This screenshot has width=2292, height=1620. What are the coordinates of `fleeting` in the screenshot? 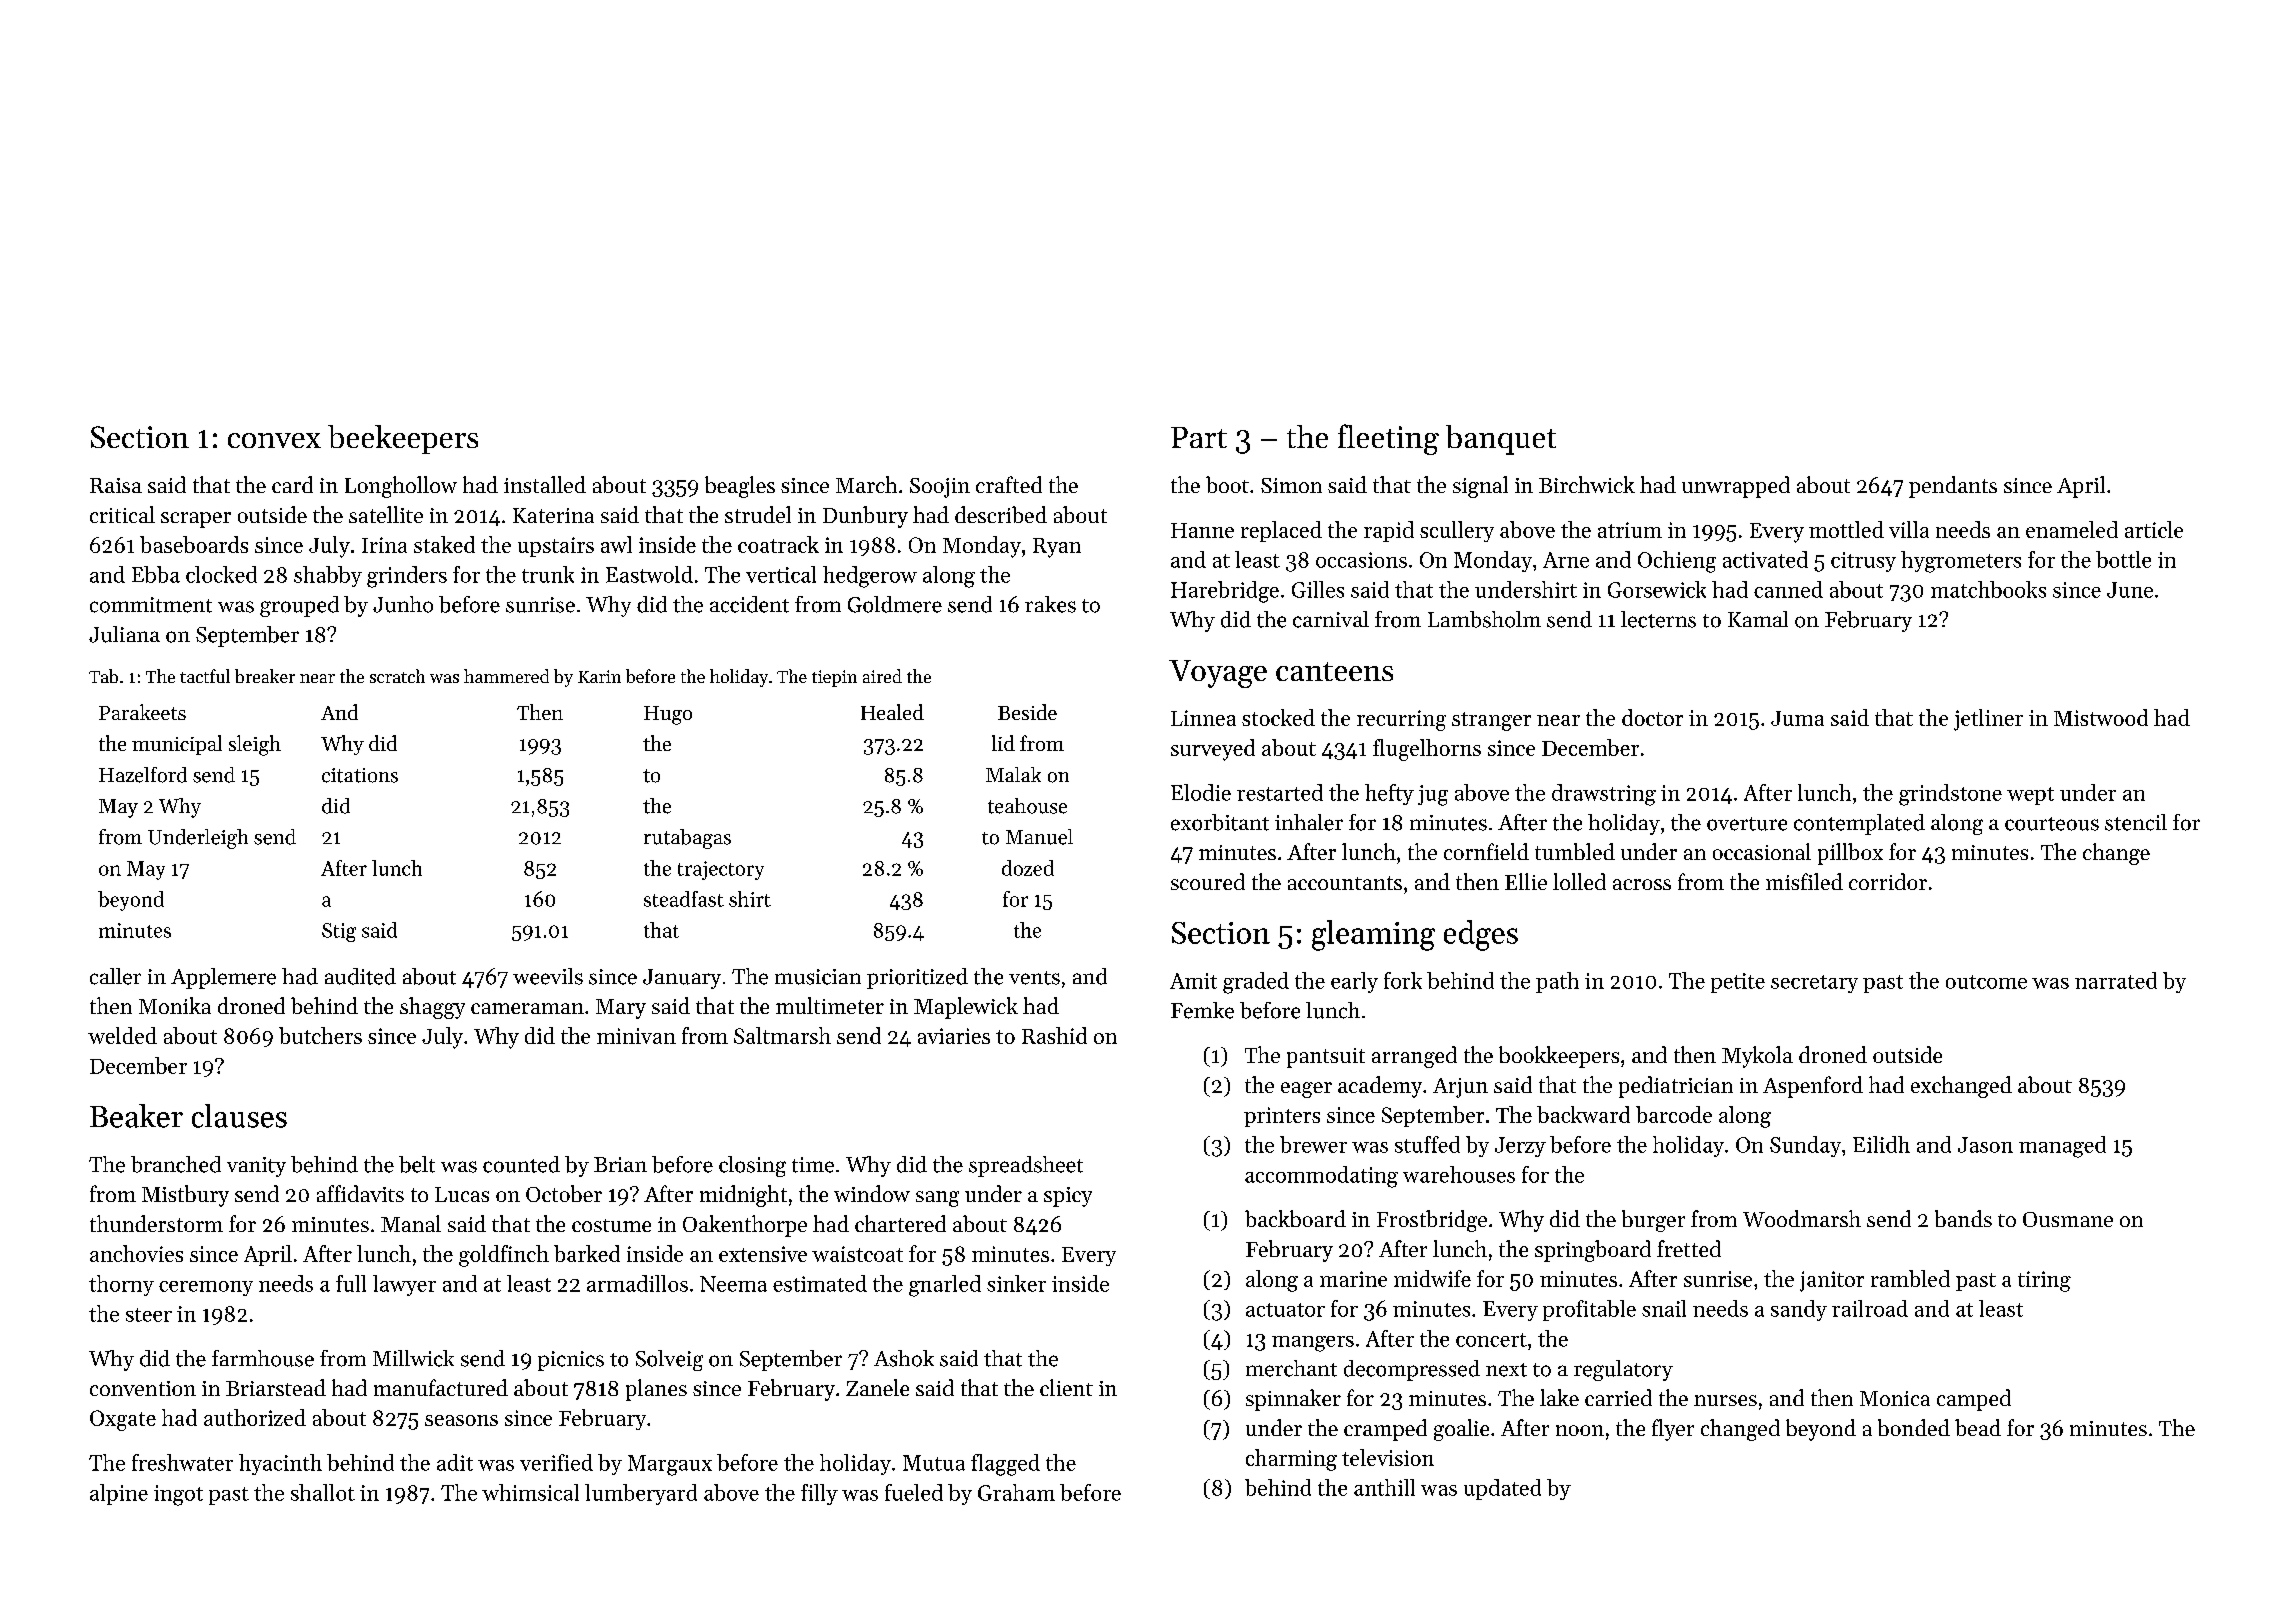 It's located at (1388, 439).
